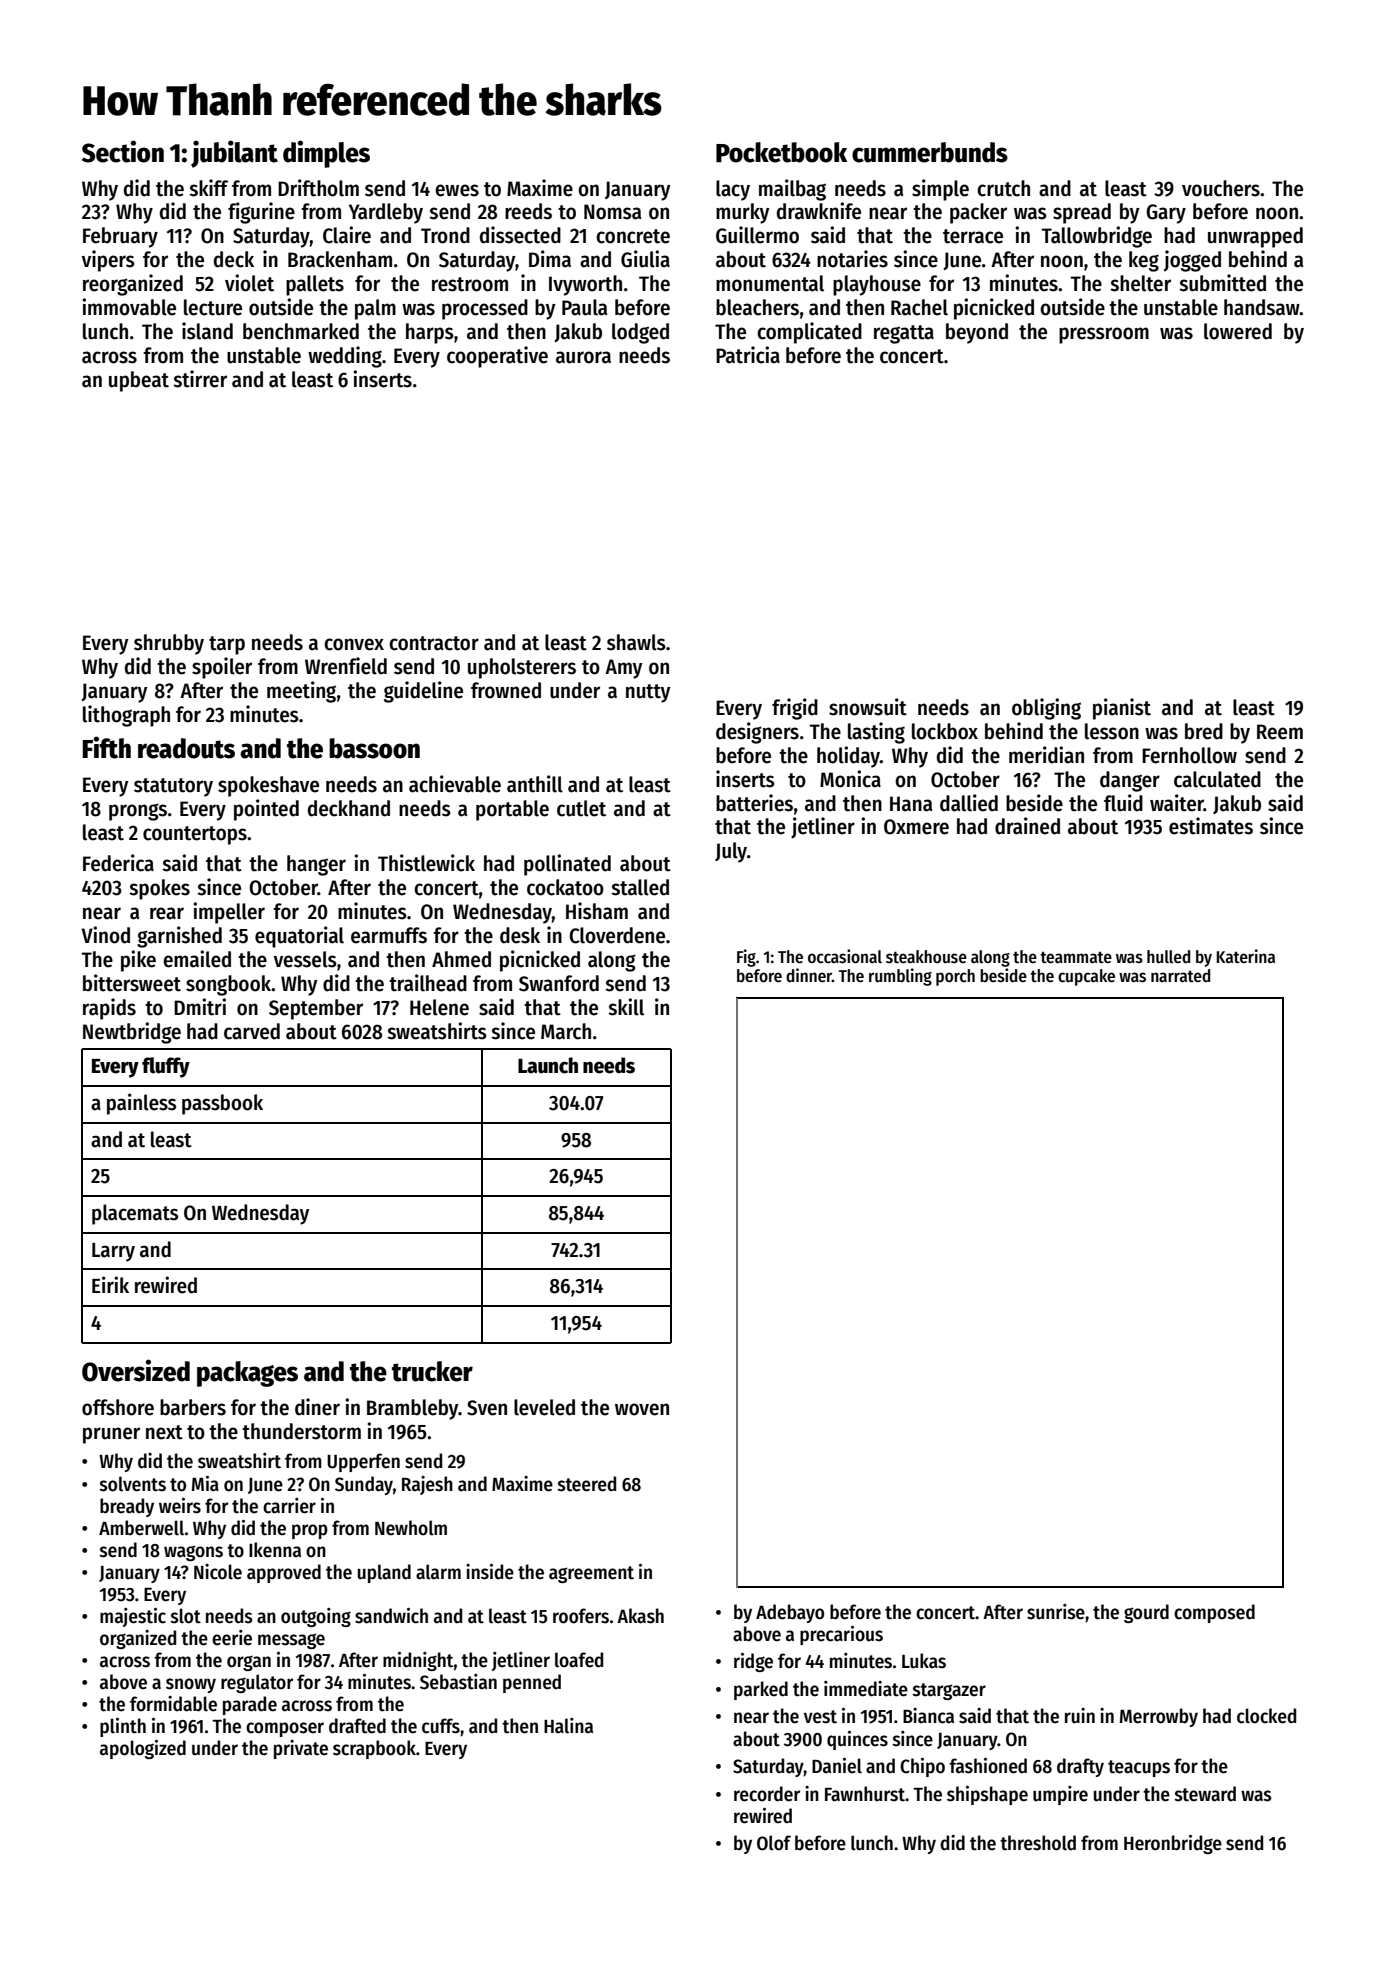 Image resolution: width=1386 pixels, height=1969 pixels. Describe the element at coordinates (945, 731) in the page. I see `lockbox` at that location.
